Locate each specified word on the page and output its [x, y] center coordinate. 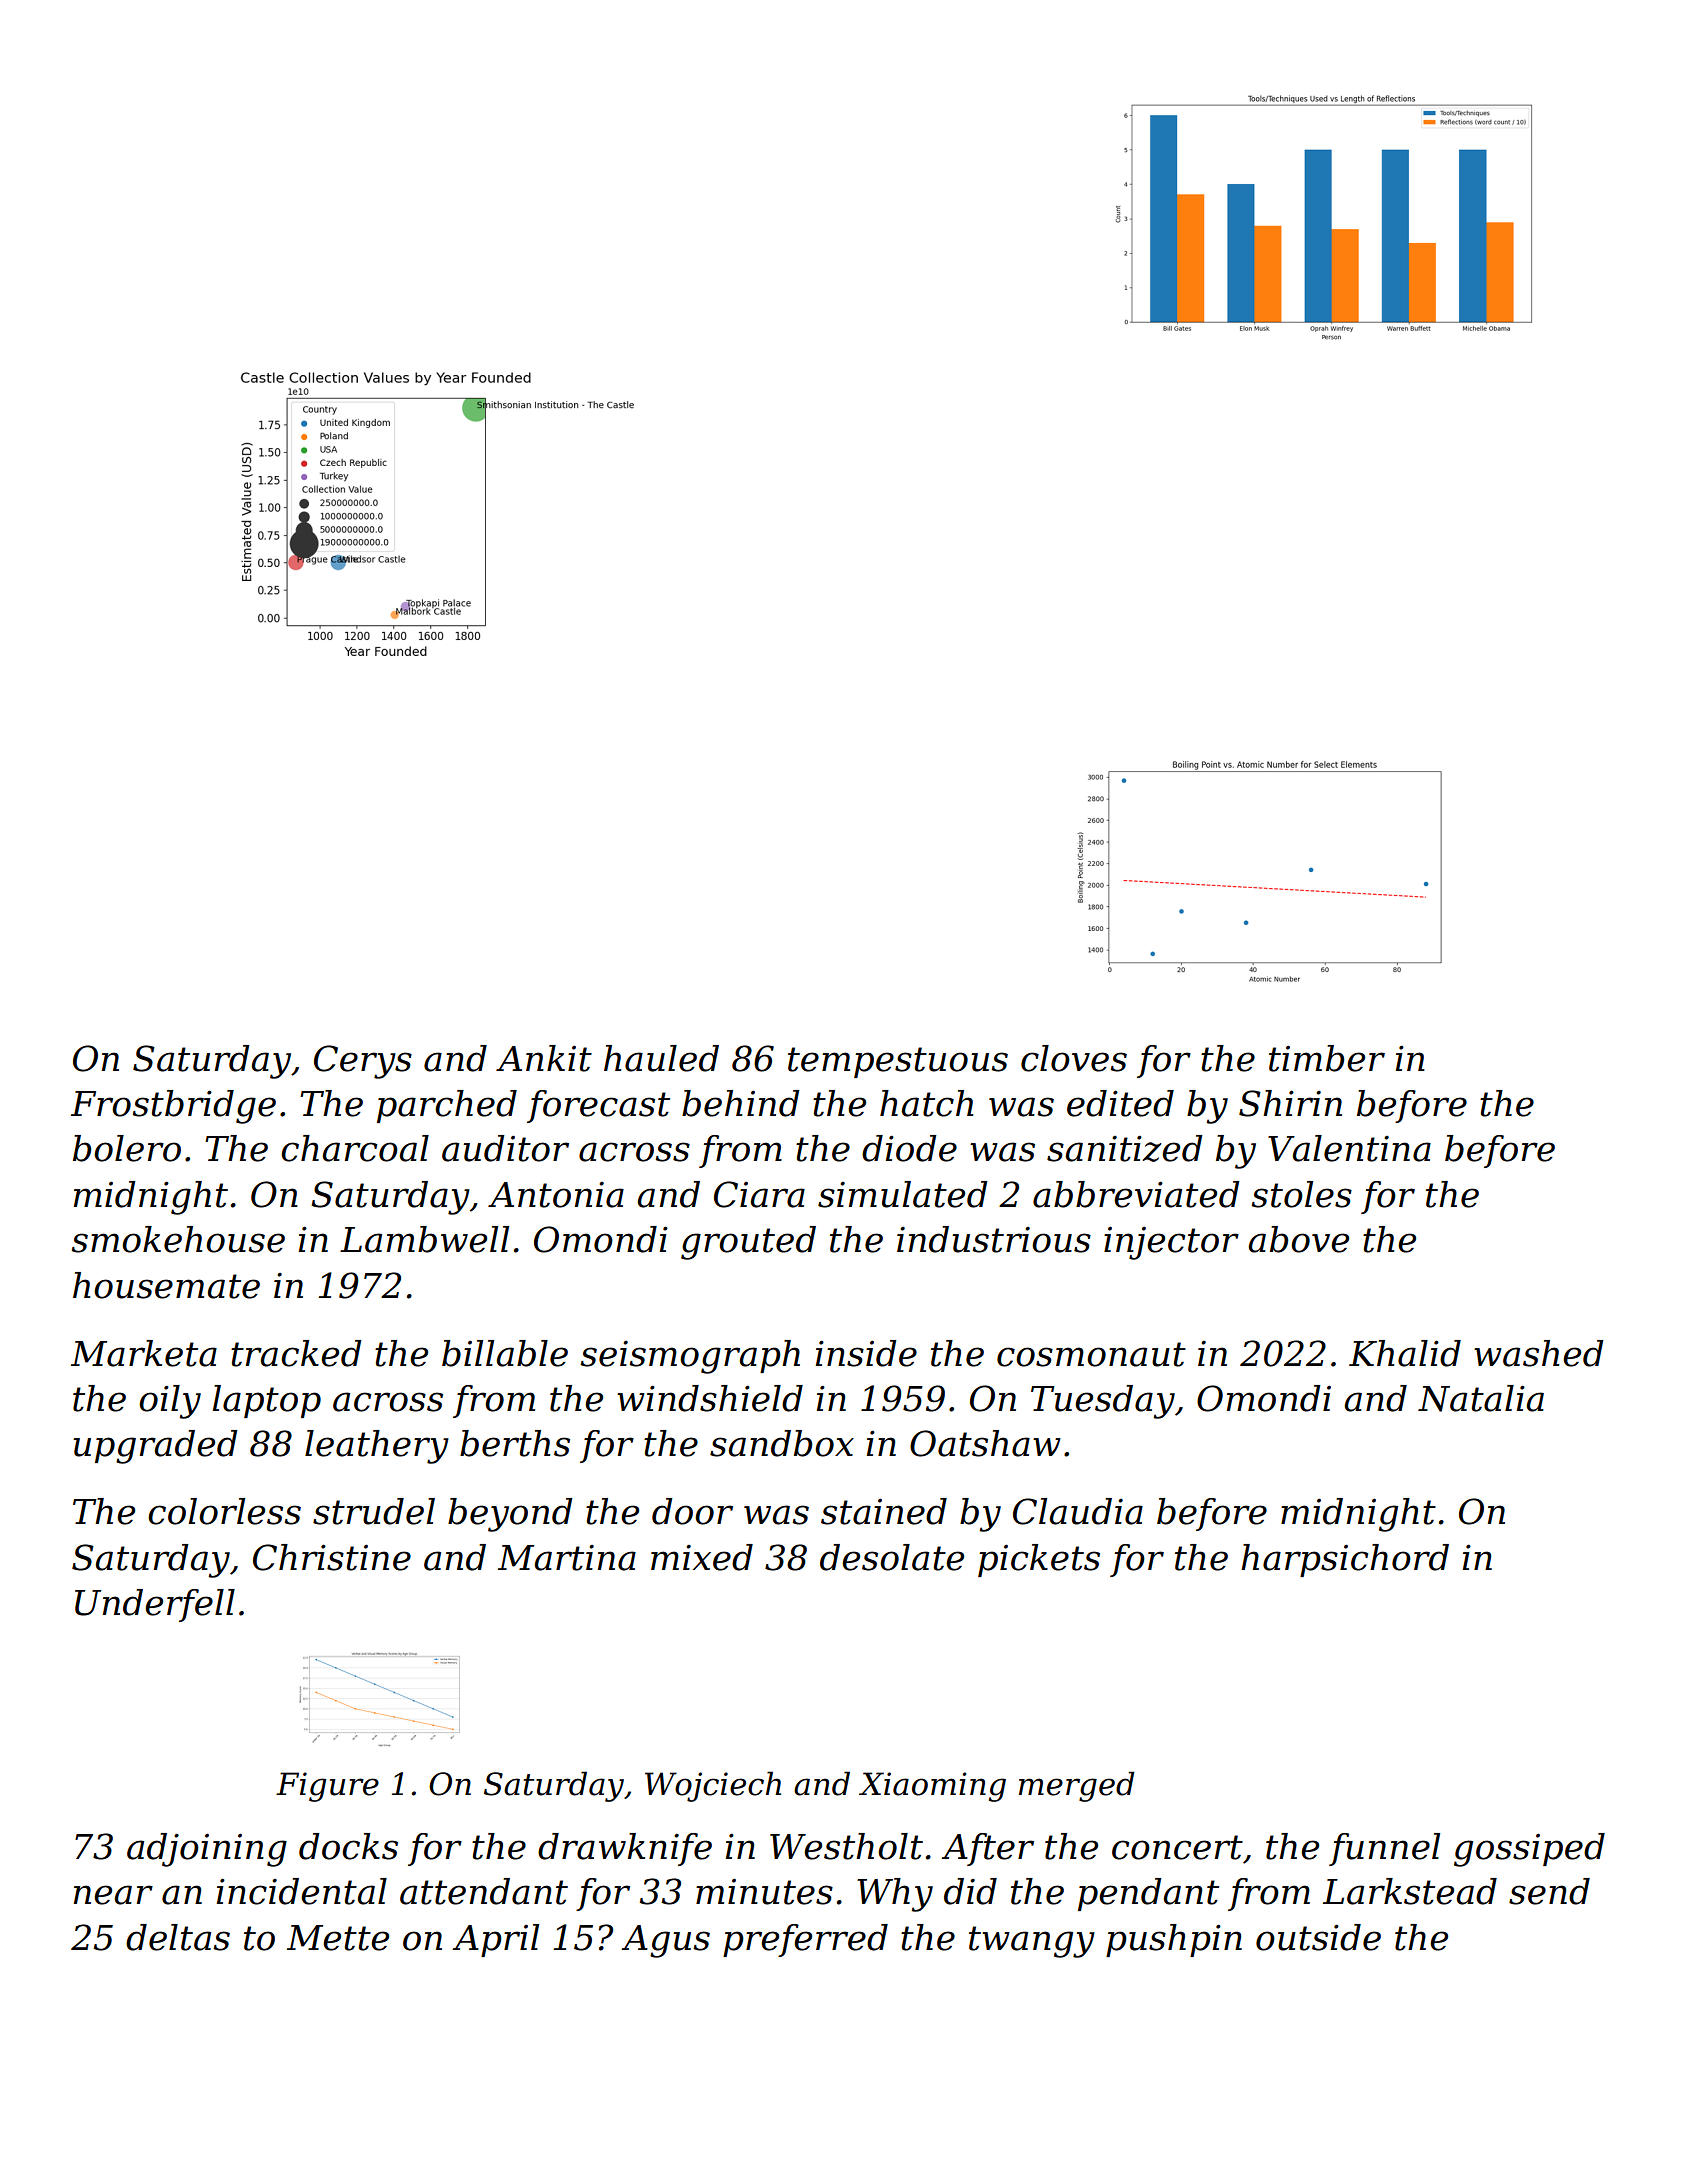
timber [1327, 1058]
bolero [127, 1148]
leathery [377, 1447]
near [113, 1895]
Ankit [544, 1058]
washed [1539, 1353]
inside [866, 1353]
